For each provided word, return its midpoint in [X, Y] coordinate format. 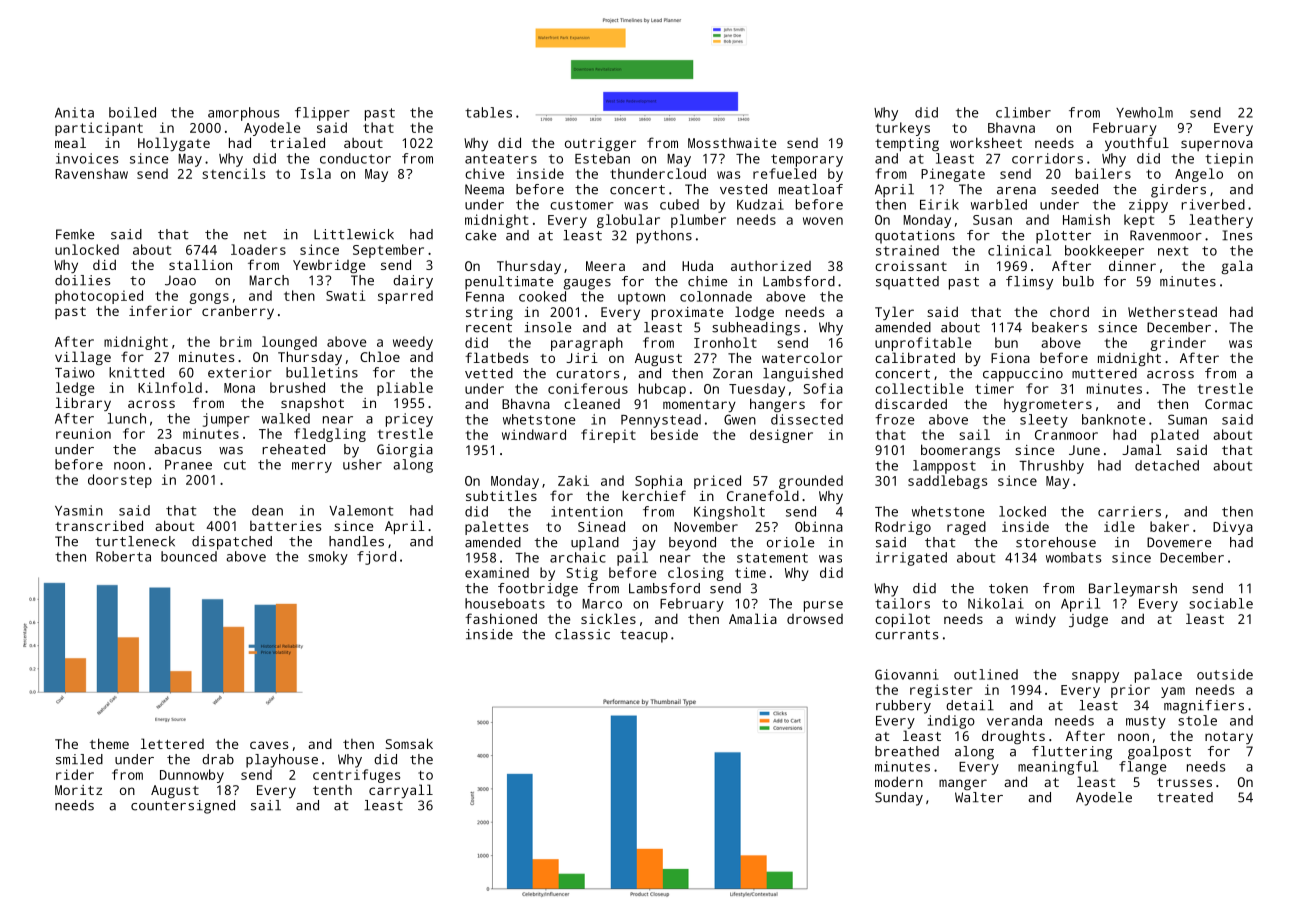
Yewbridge [329, 266]
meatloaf [811, 189]
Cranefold [763, 495]
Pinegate [953, 175]
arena [1016, 191]
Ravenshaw [91, 173]
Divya [1233, 528]
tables [488, 112]
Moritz [78, 790]
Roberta [123, 556]
